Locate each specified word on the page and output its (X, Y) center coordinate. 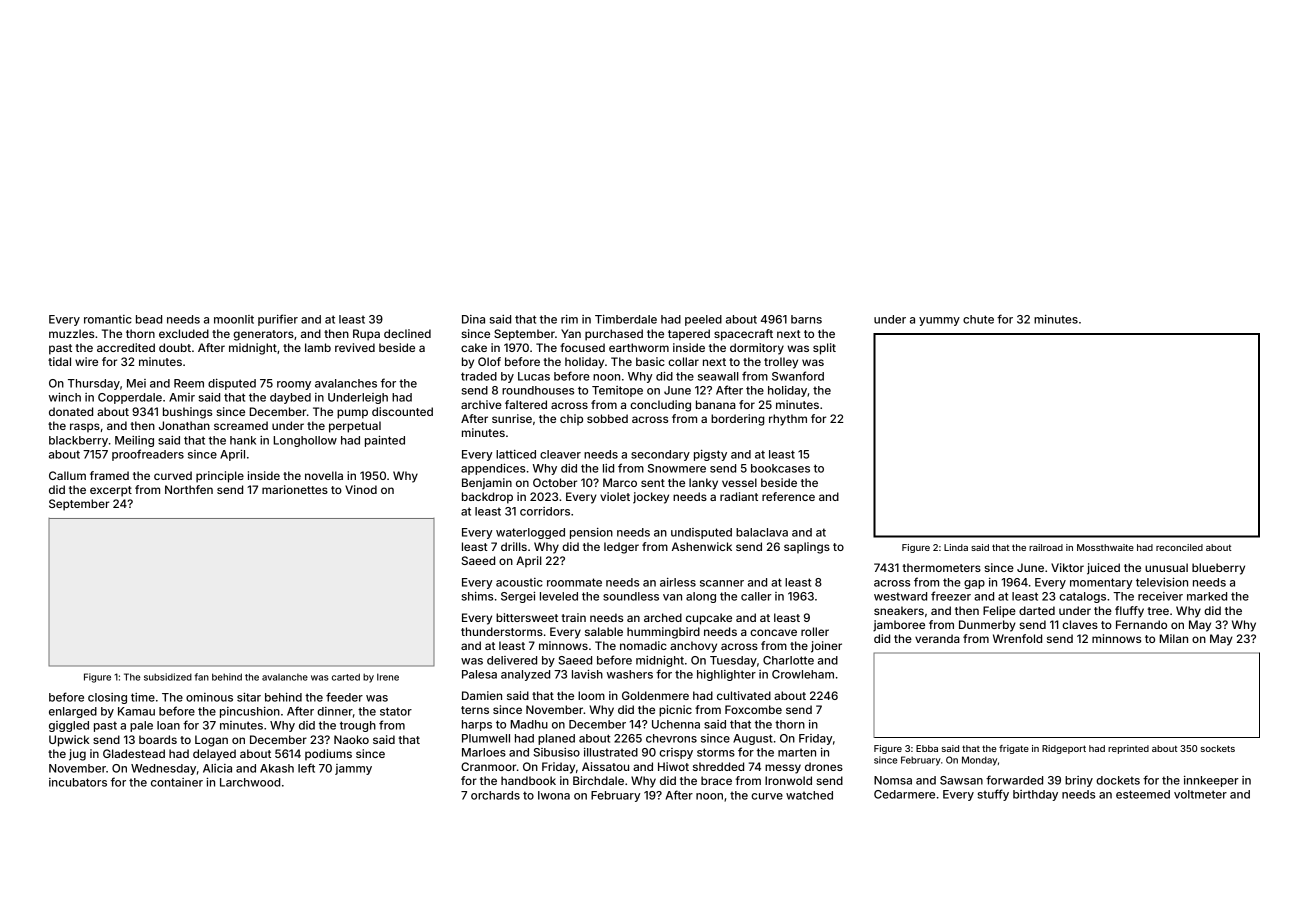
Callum (67, 475)
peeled (703, 320)
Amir (182, 397)
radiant (739, 496)
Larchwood (250, 782)
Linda (956, 547)
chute (978, 319)
